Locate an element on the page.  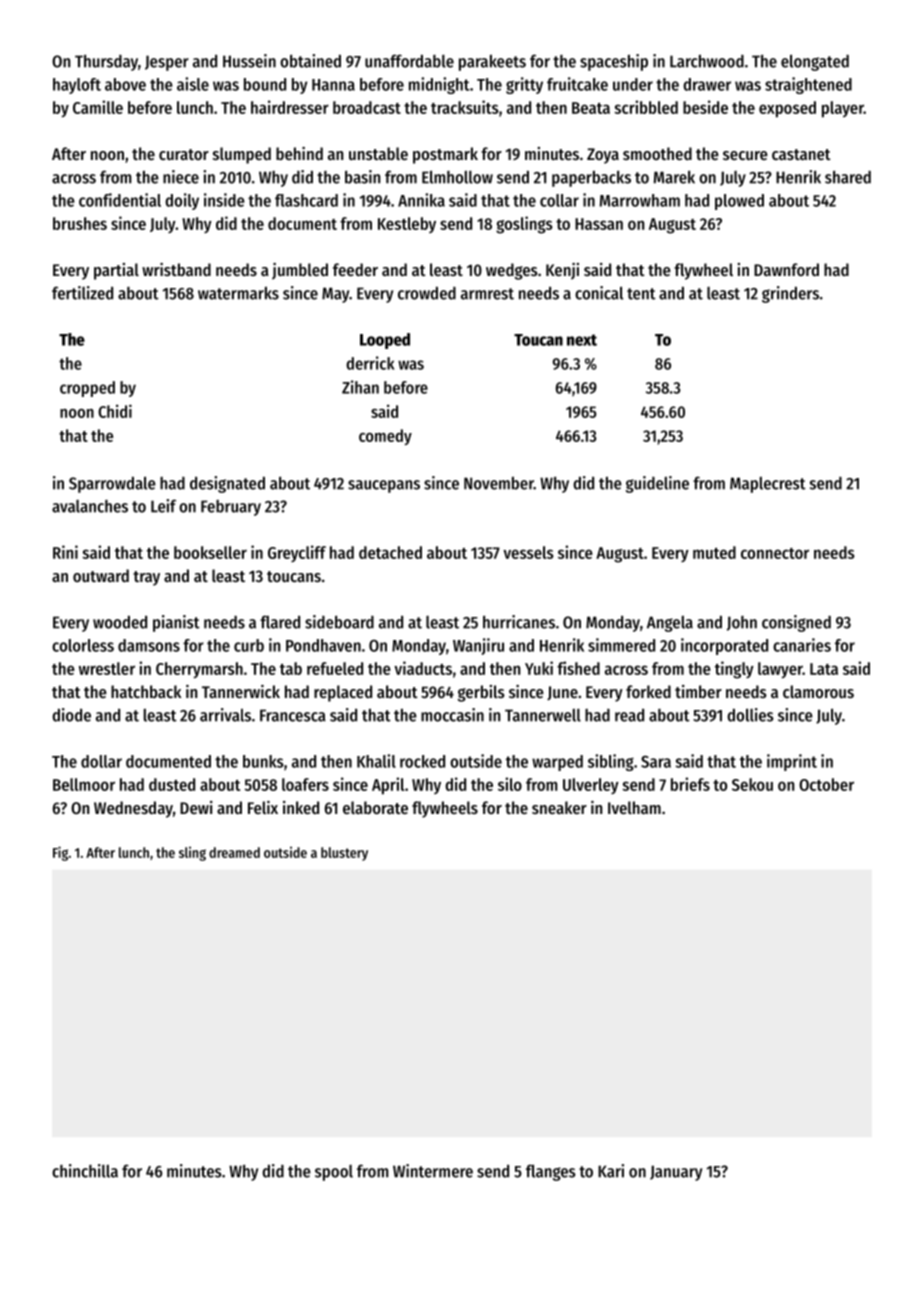
colorless is located at coordinates (83, 645).
